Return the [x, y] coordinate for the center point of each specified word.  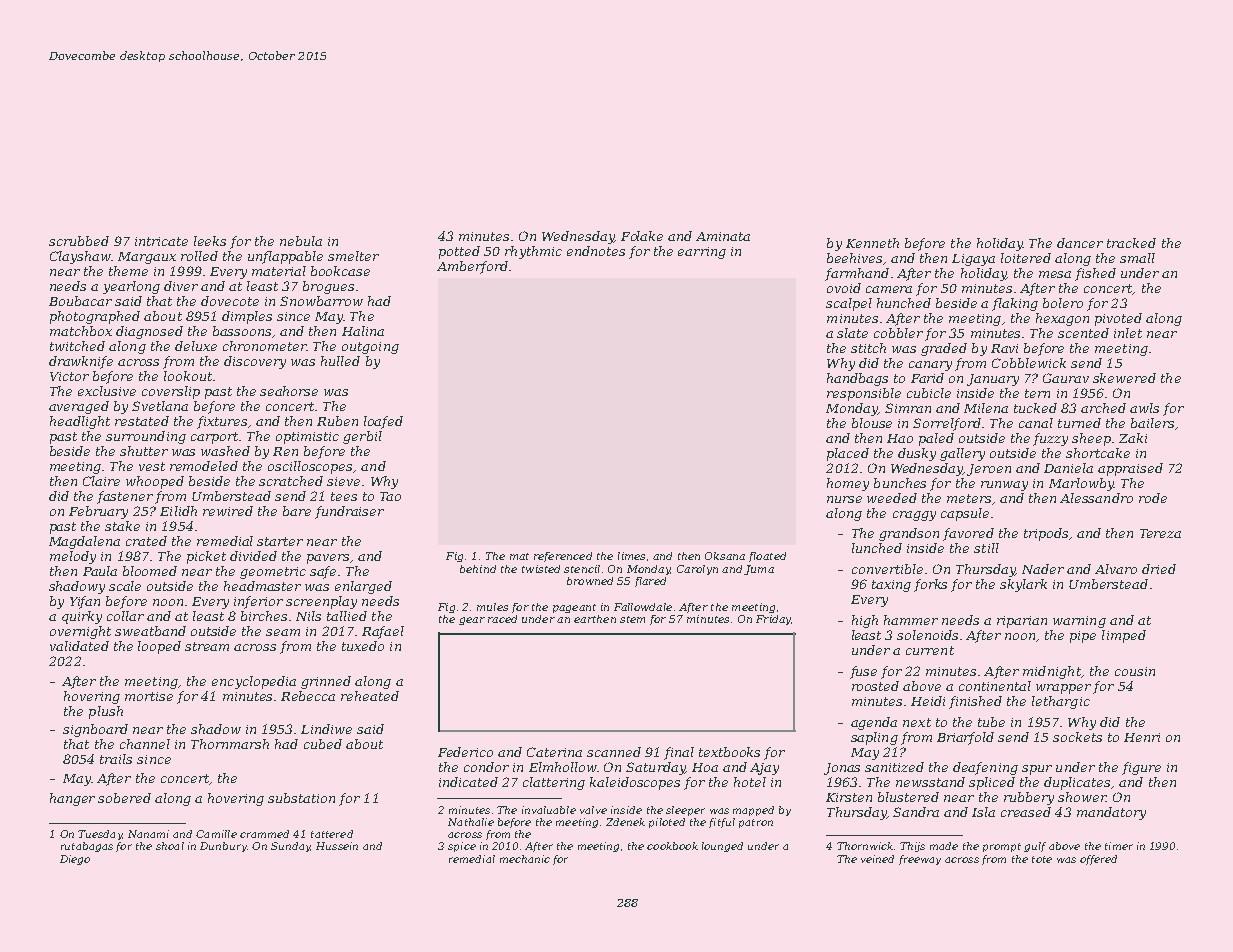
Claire [101, 481]
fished [1095, 274]
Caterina [554, 752]
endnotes [596, 251]
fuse [863, 672]
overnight [80, 632]
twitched [77, 346]
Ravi [1004, 348]
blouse [872, 423]
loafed [383, 422]
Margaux [147, 258]
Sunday [290, 847]
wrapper [1063, 689]
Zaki [1133, 438]
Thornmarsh [230, 744]
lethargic [1061, 702]
